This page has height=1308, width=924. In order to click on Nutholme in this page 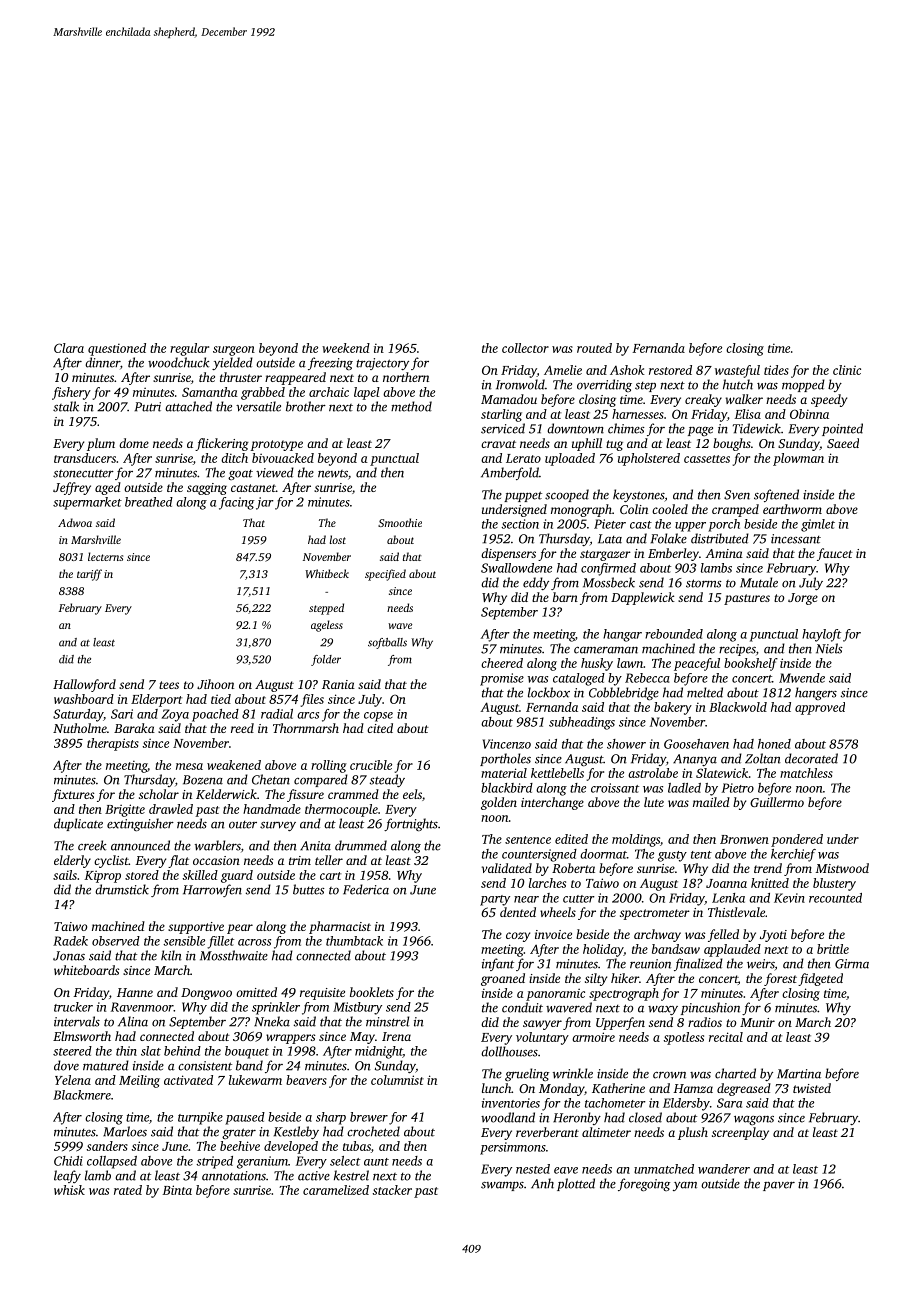, I will do `click(80, 728)`.
